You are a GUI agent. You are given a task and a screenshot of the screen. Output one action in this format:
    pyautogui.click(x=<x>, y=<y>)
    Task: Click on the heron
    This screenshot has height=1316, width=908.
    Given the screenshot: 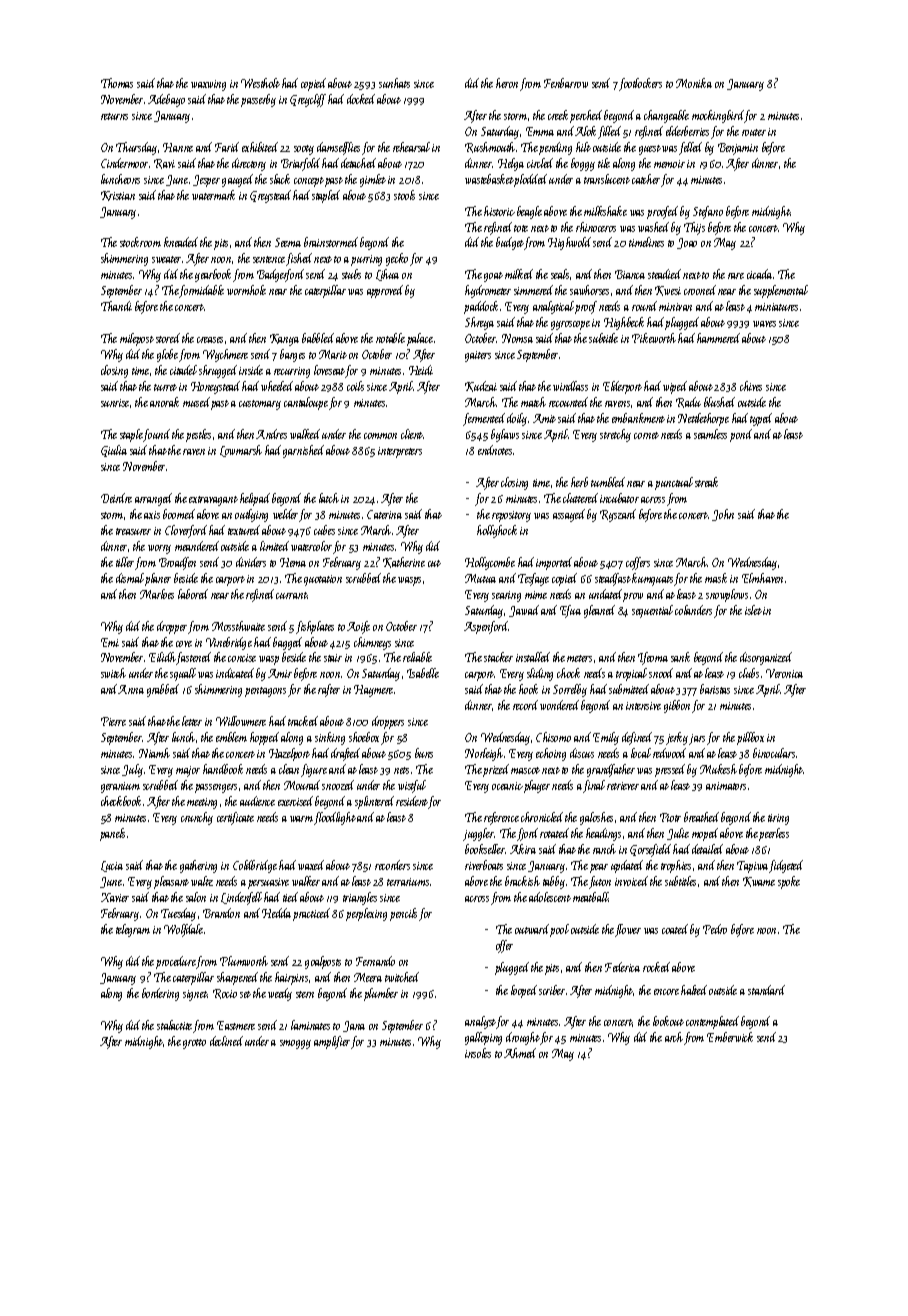 What is the action you would take?
    pyautogui.click(x=507, y=83)
